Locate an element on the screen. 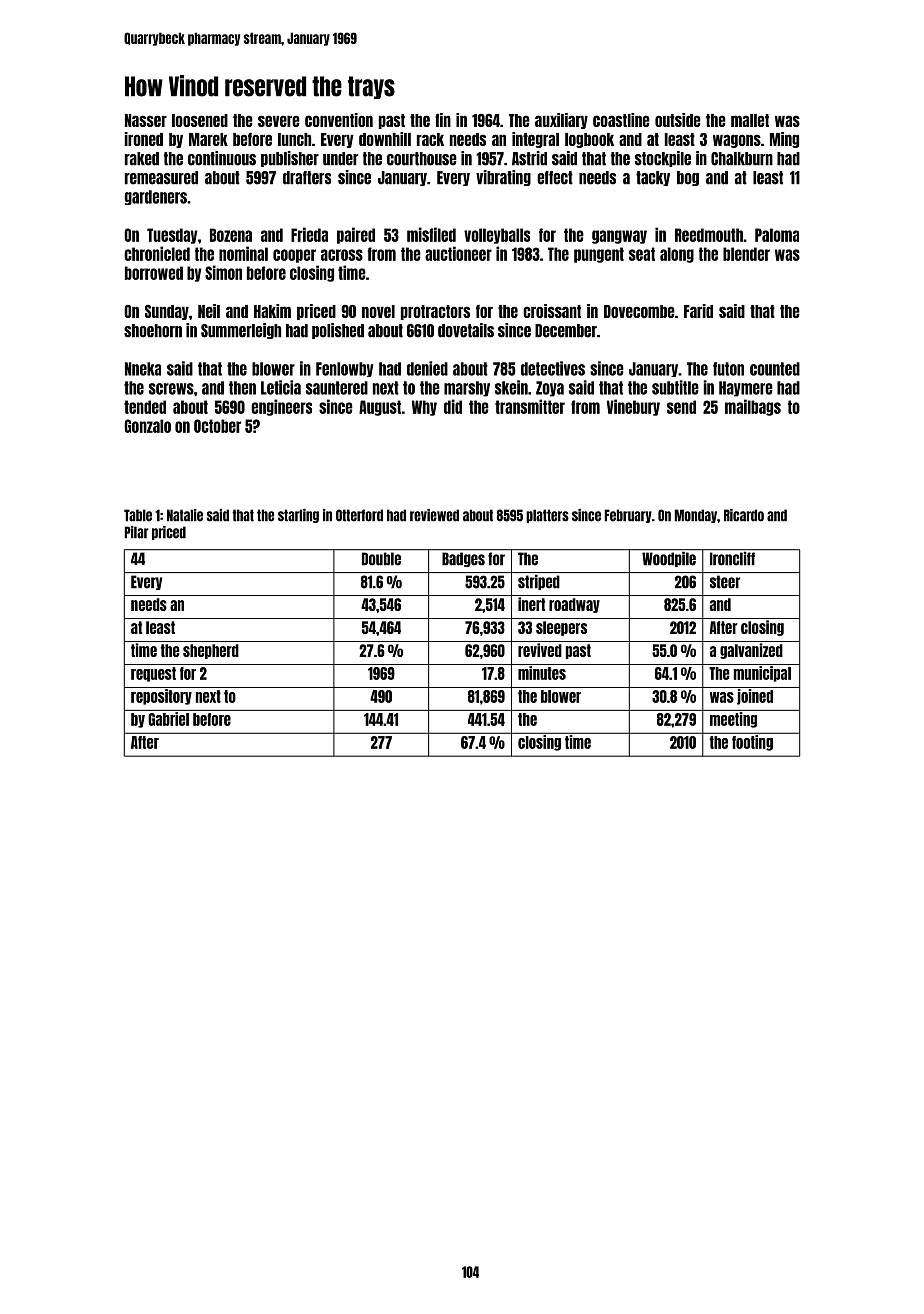 This screenshot has height=1314, width=924. send is located at coordinates (681, 407).
